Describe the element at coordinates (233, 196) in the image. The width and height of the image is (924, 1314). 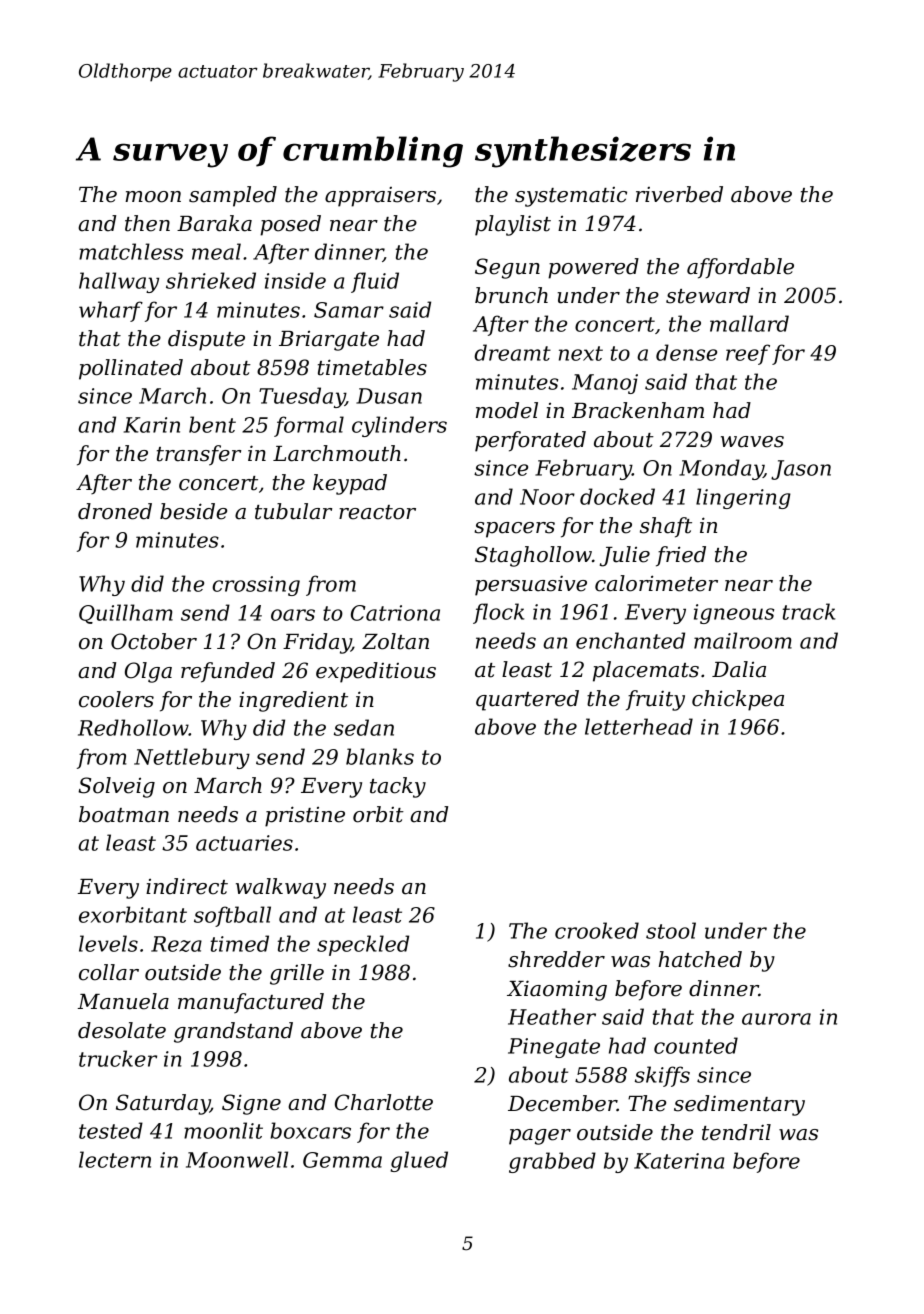
I see `sampled` at that location.
